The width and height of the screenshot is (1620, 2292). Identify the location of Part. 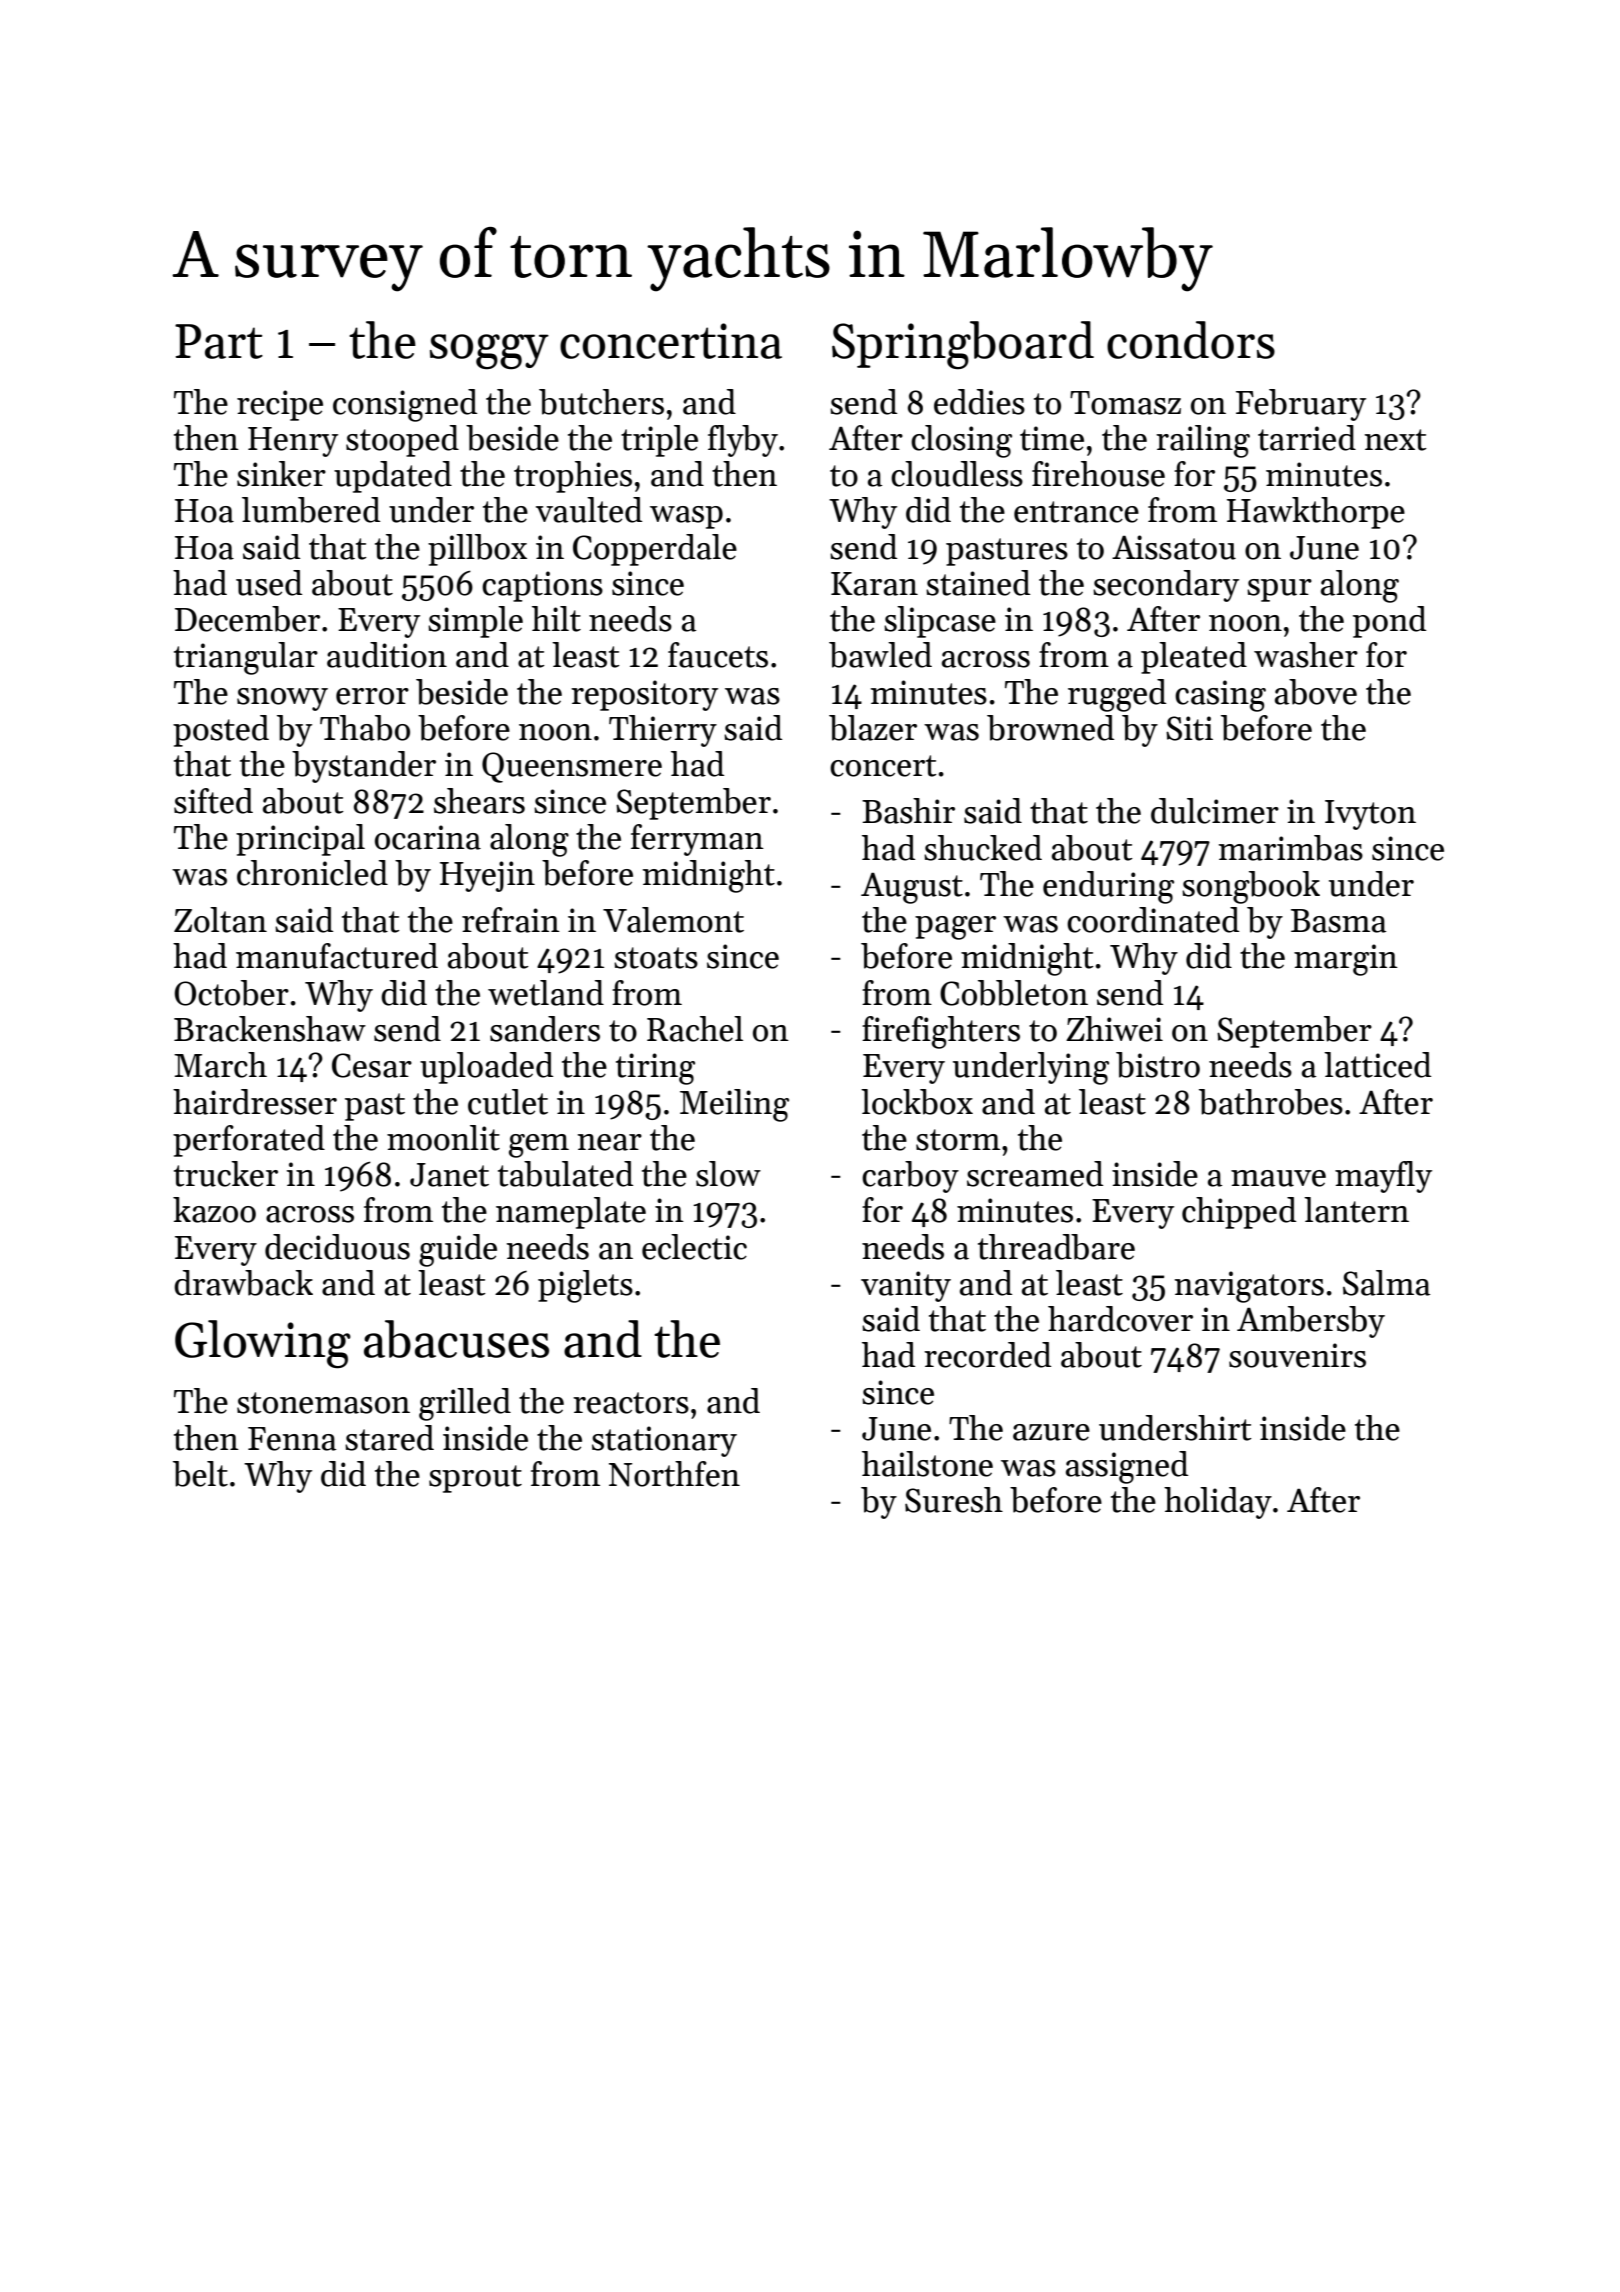
(219, 341).
